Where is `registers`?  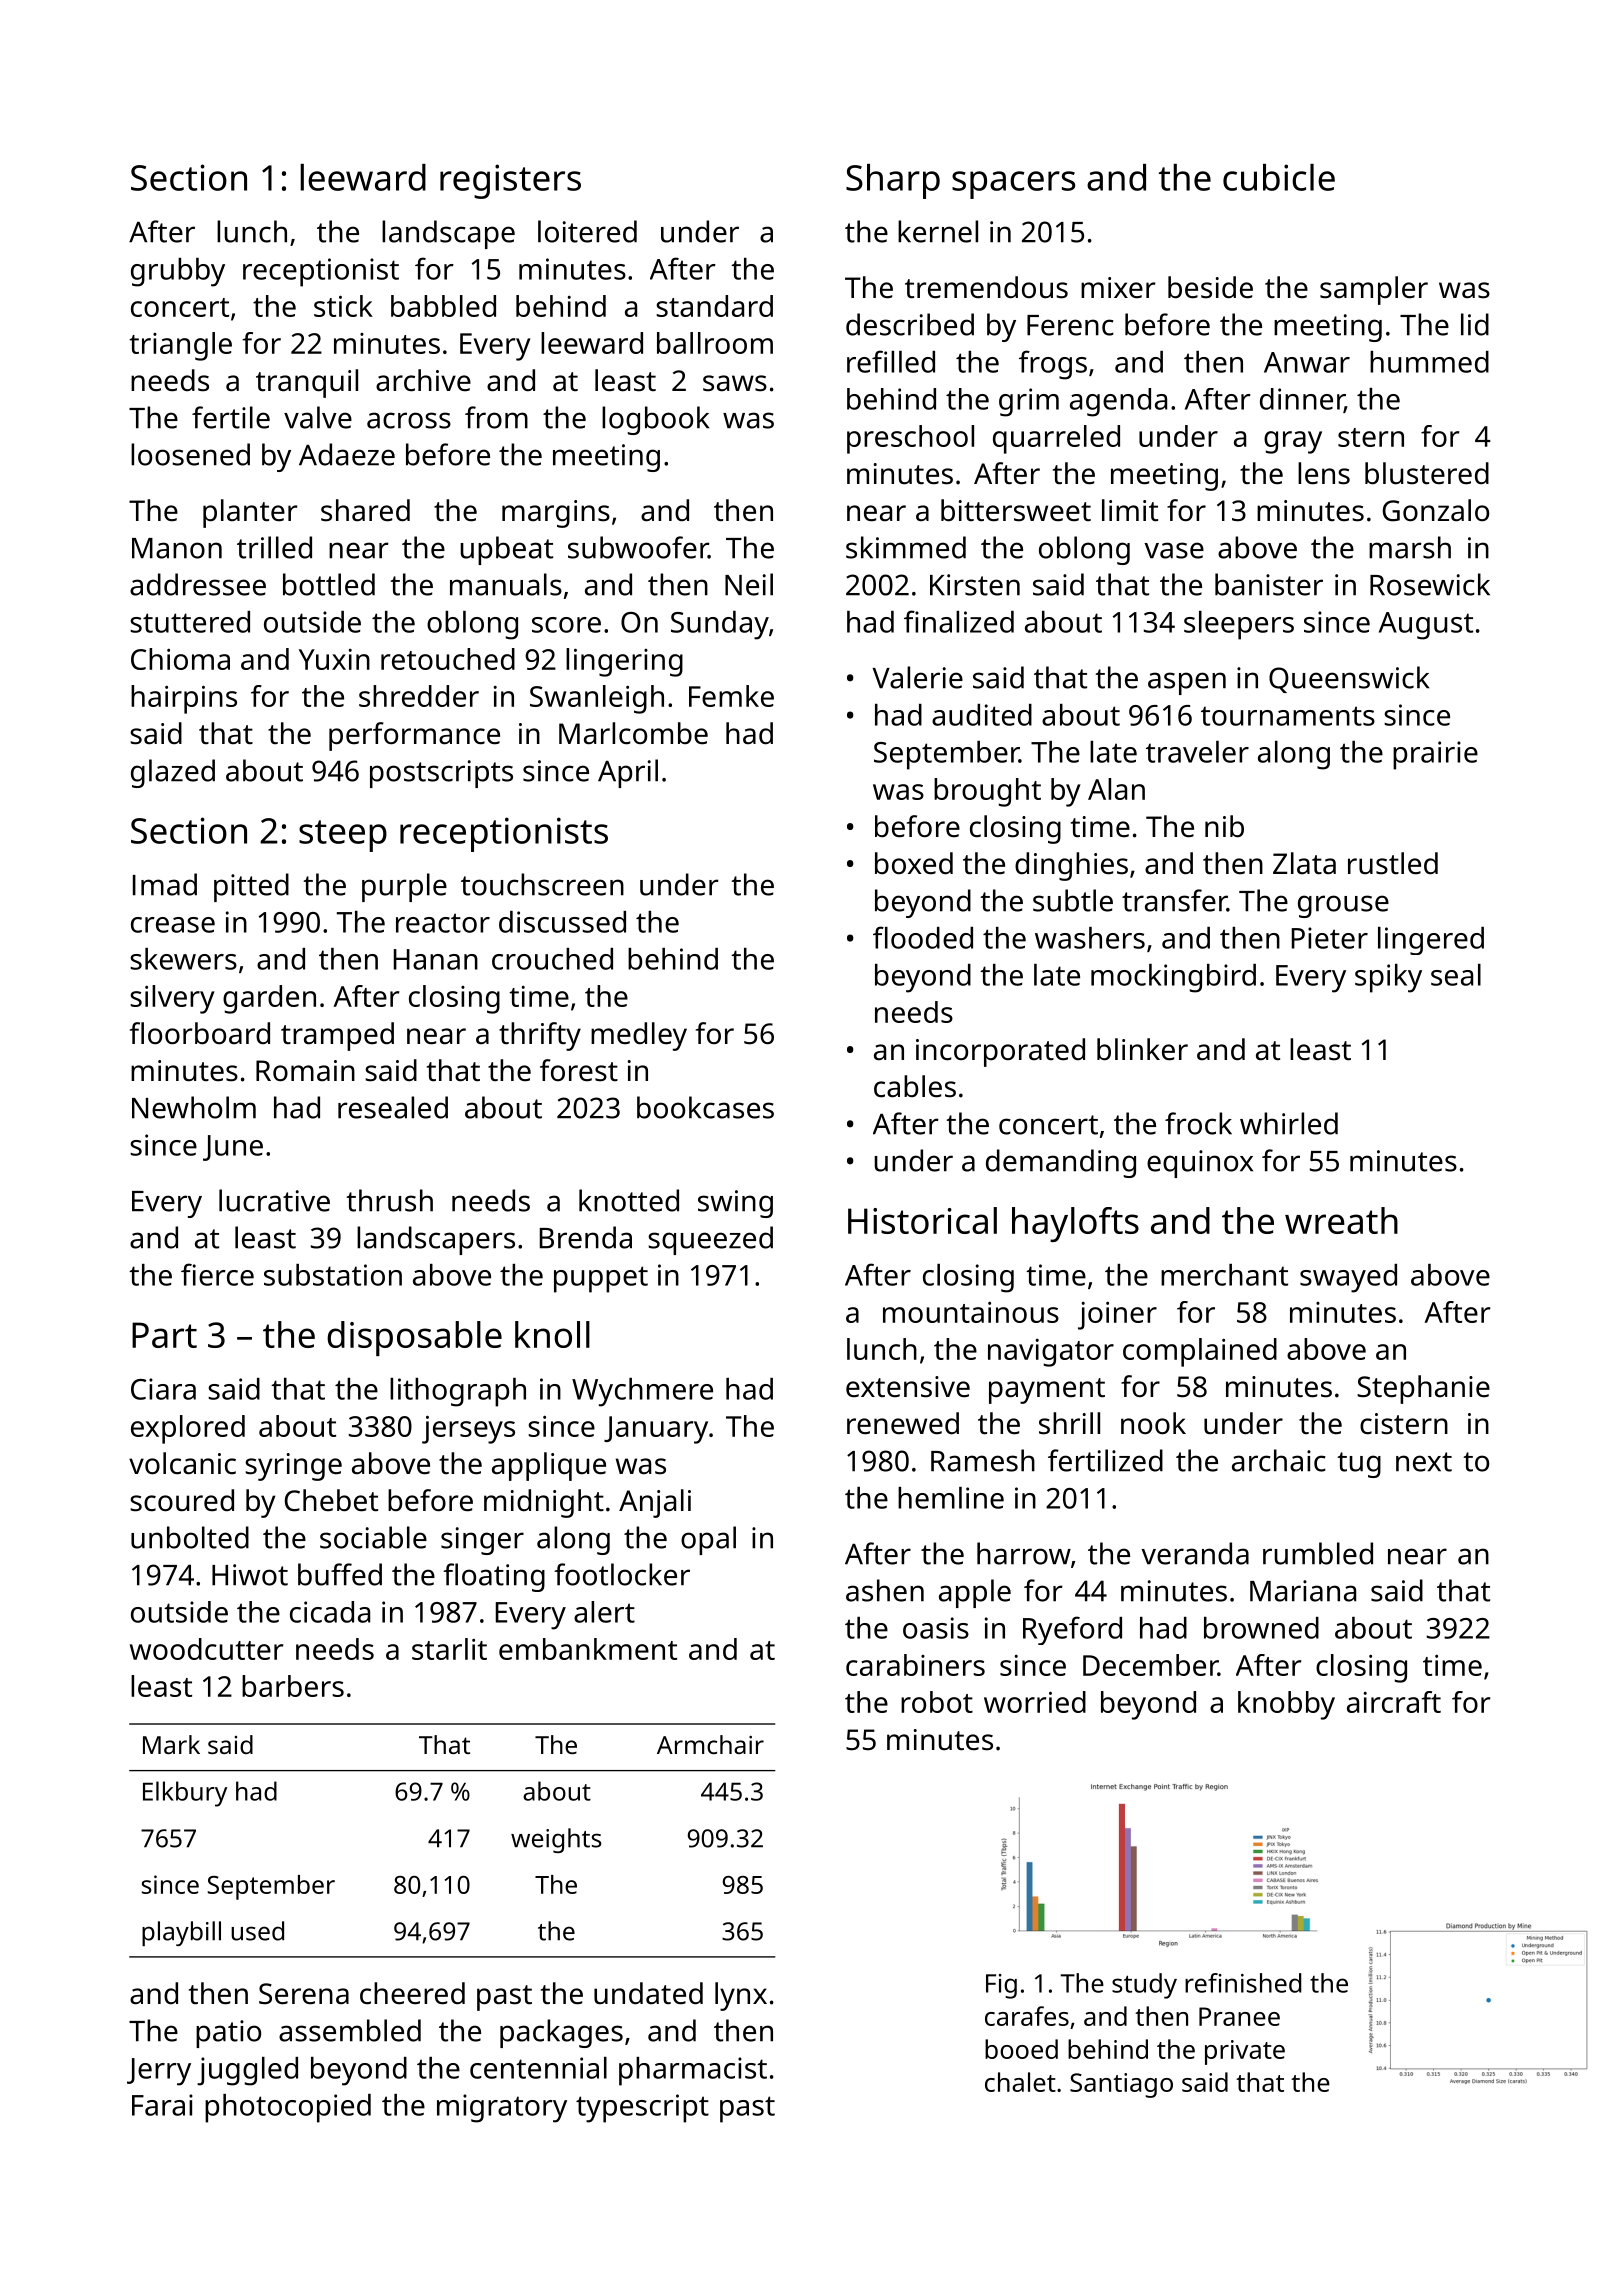
registers is located at coordinates (510, 181).
